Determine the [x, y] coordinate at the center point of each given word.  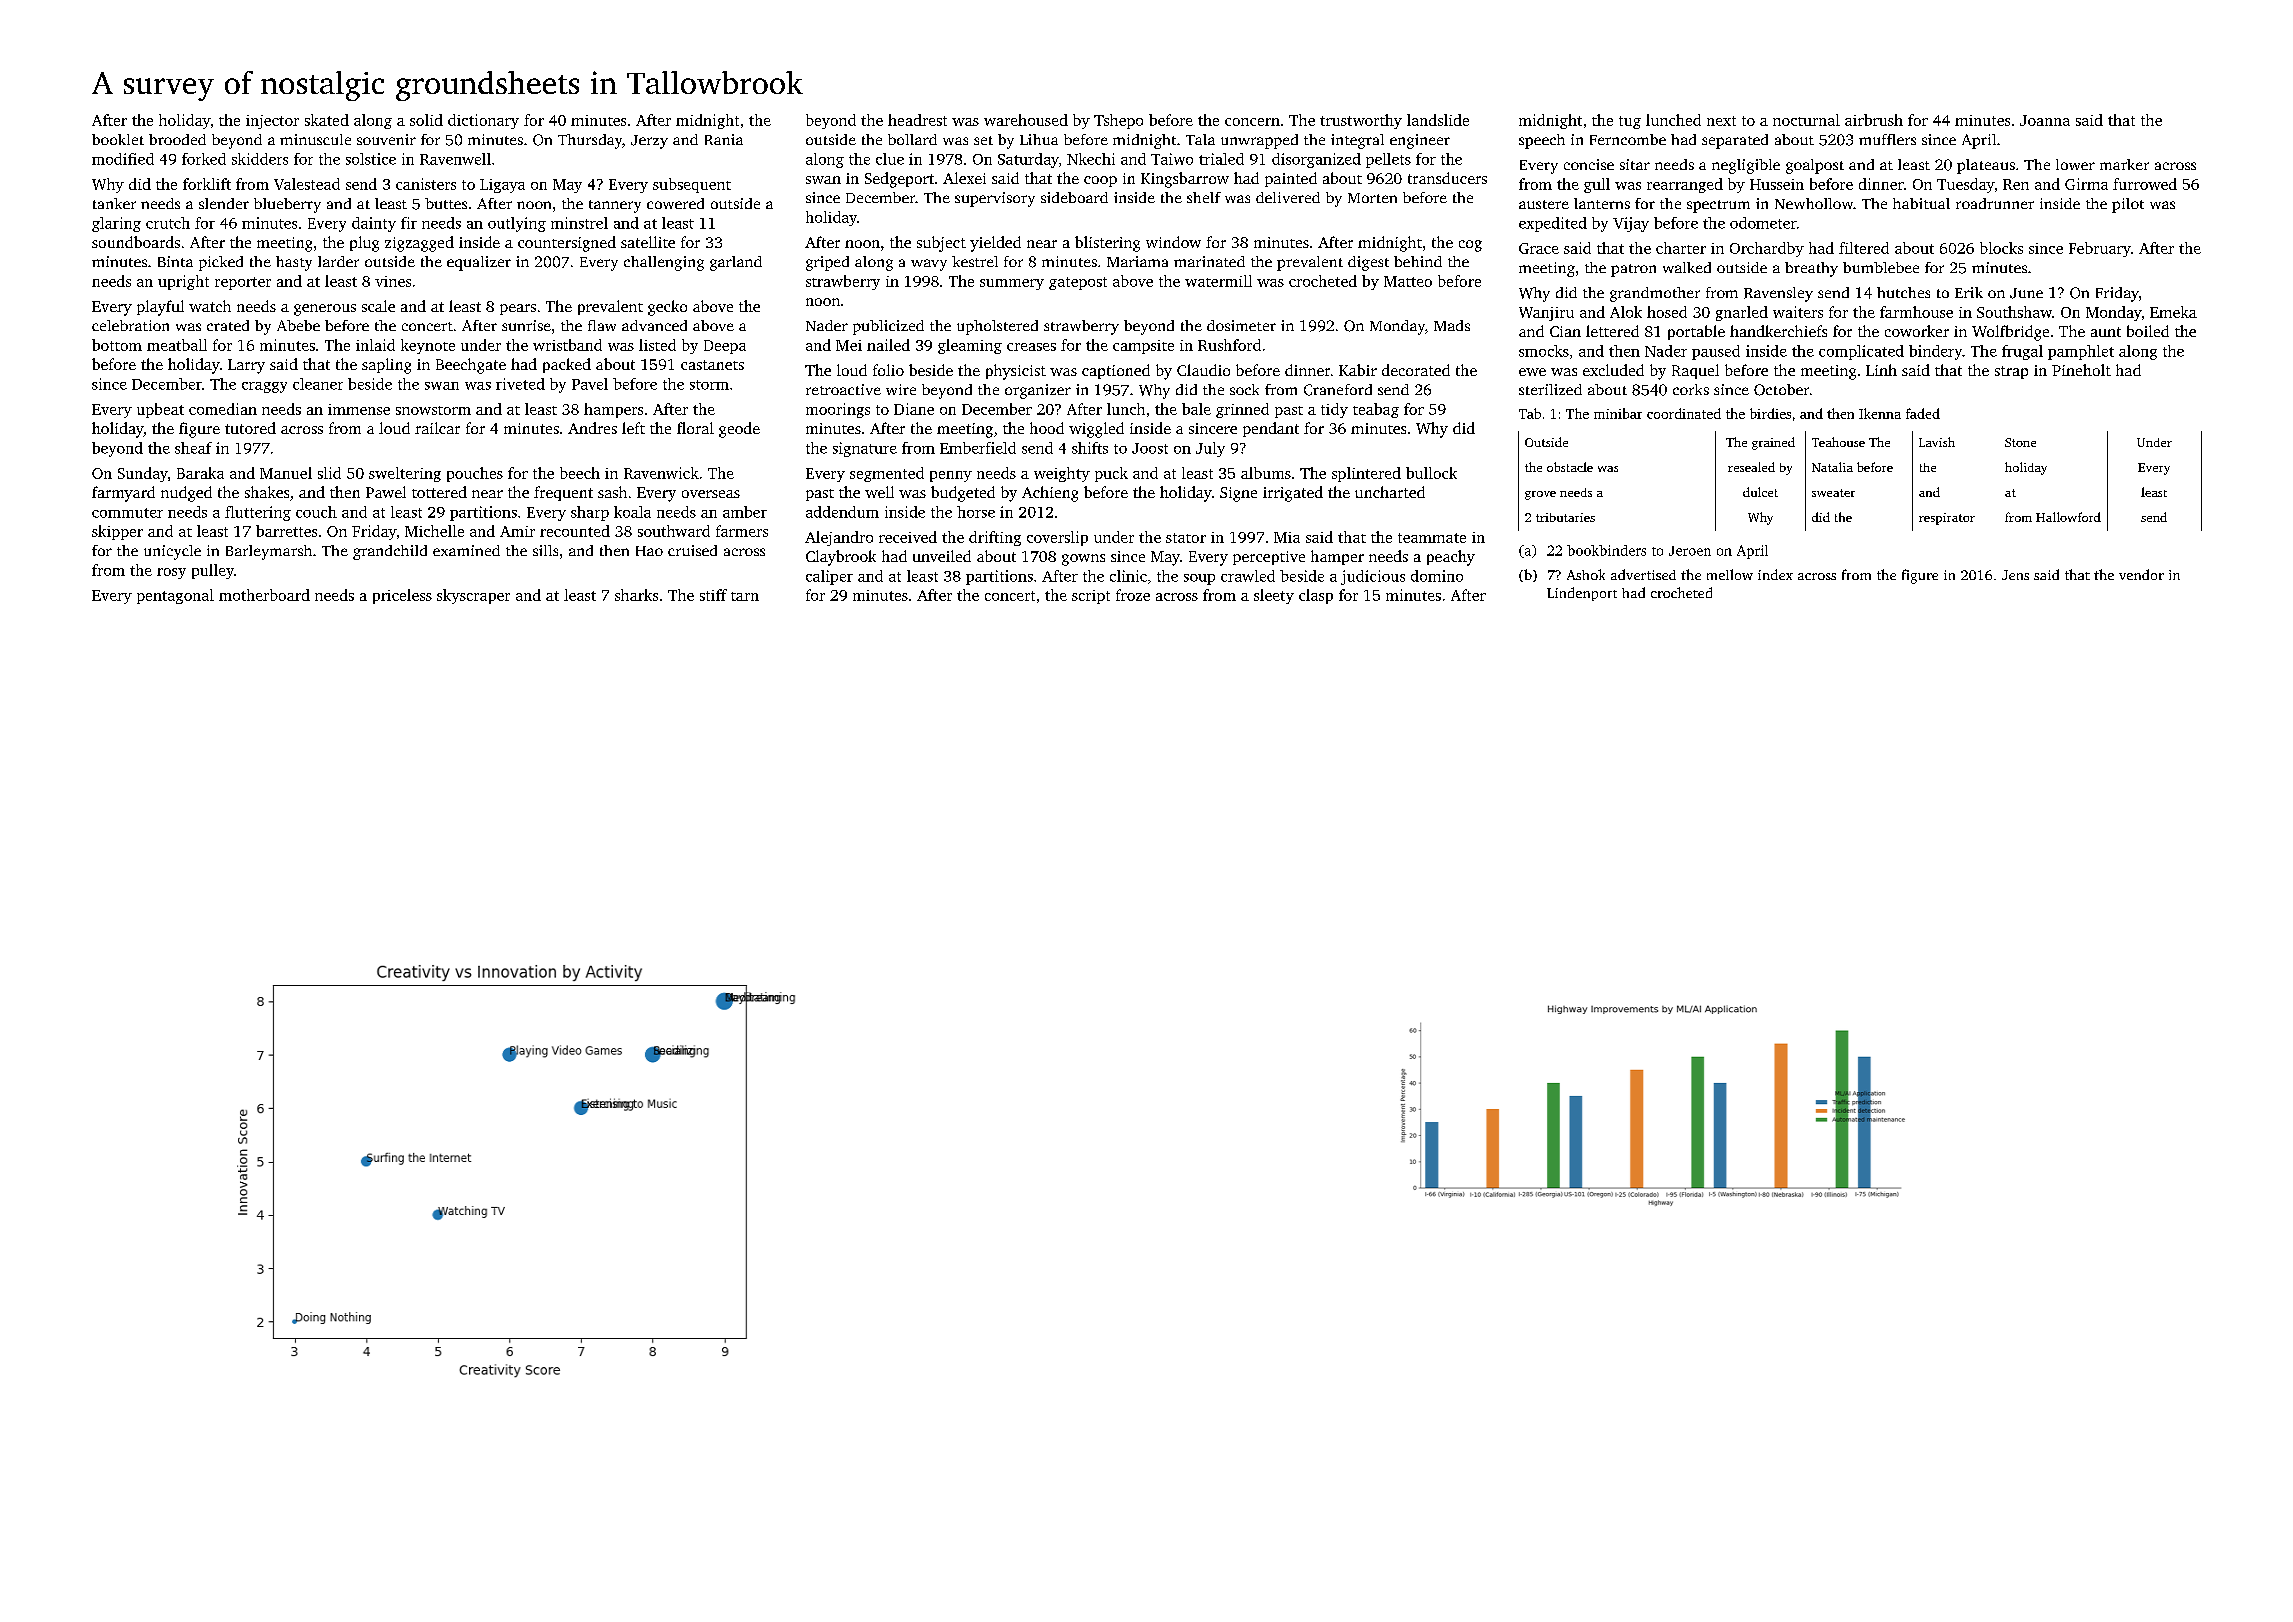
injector [272, 122]
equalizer [479, 263]
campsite [1143, 347]
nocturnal [1806, 120]
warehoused [1026, 120]
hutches [1903, 292]
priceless [402, 596]
